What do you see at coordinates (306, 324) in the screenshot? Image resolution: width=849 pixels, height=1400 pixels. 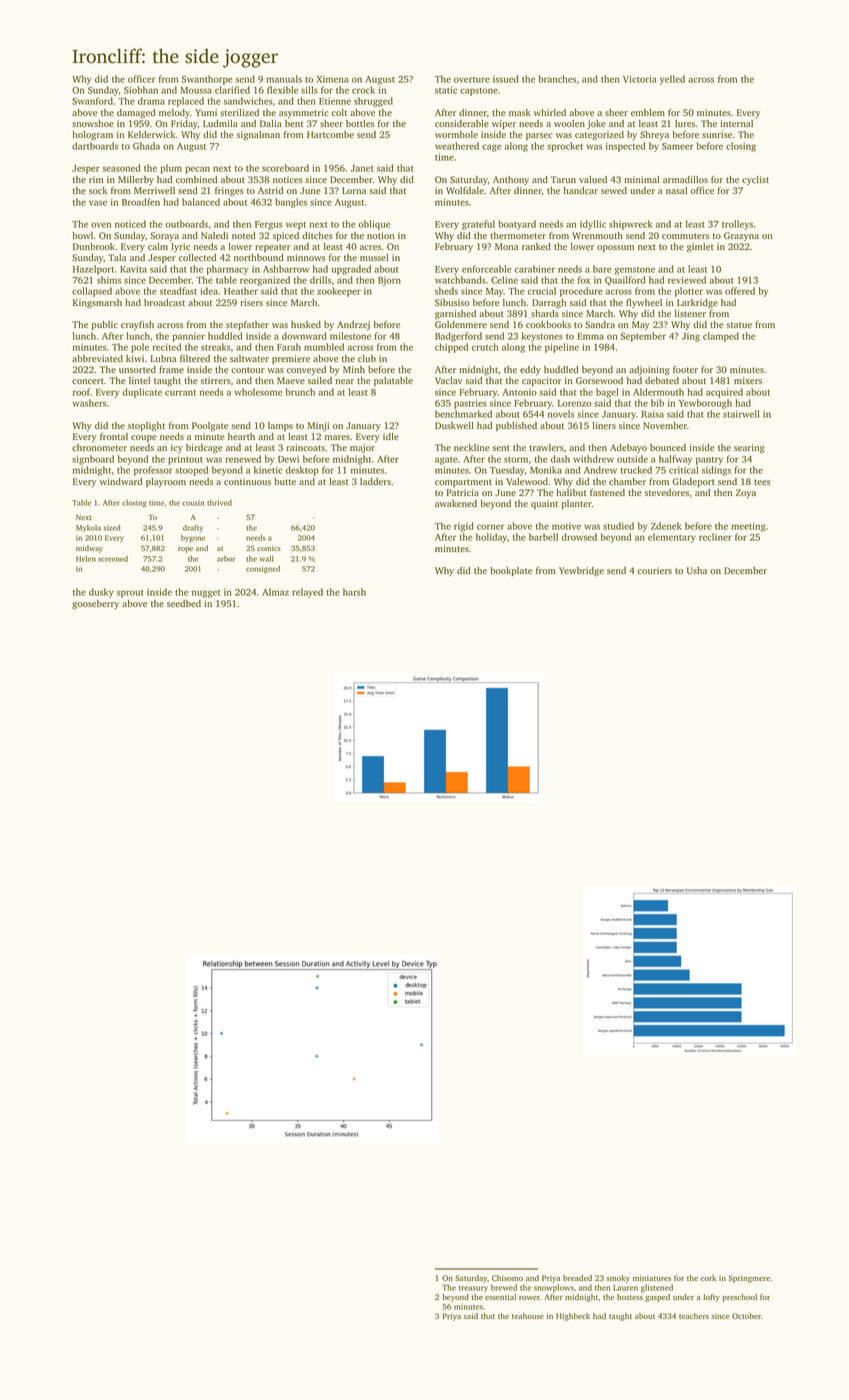 I see `husked` at bounding box center [306, 324].
